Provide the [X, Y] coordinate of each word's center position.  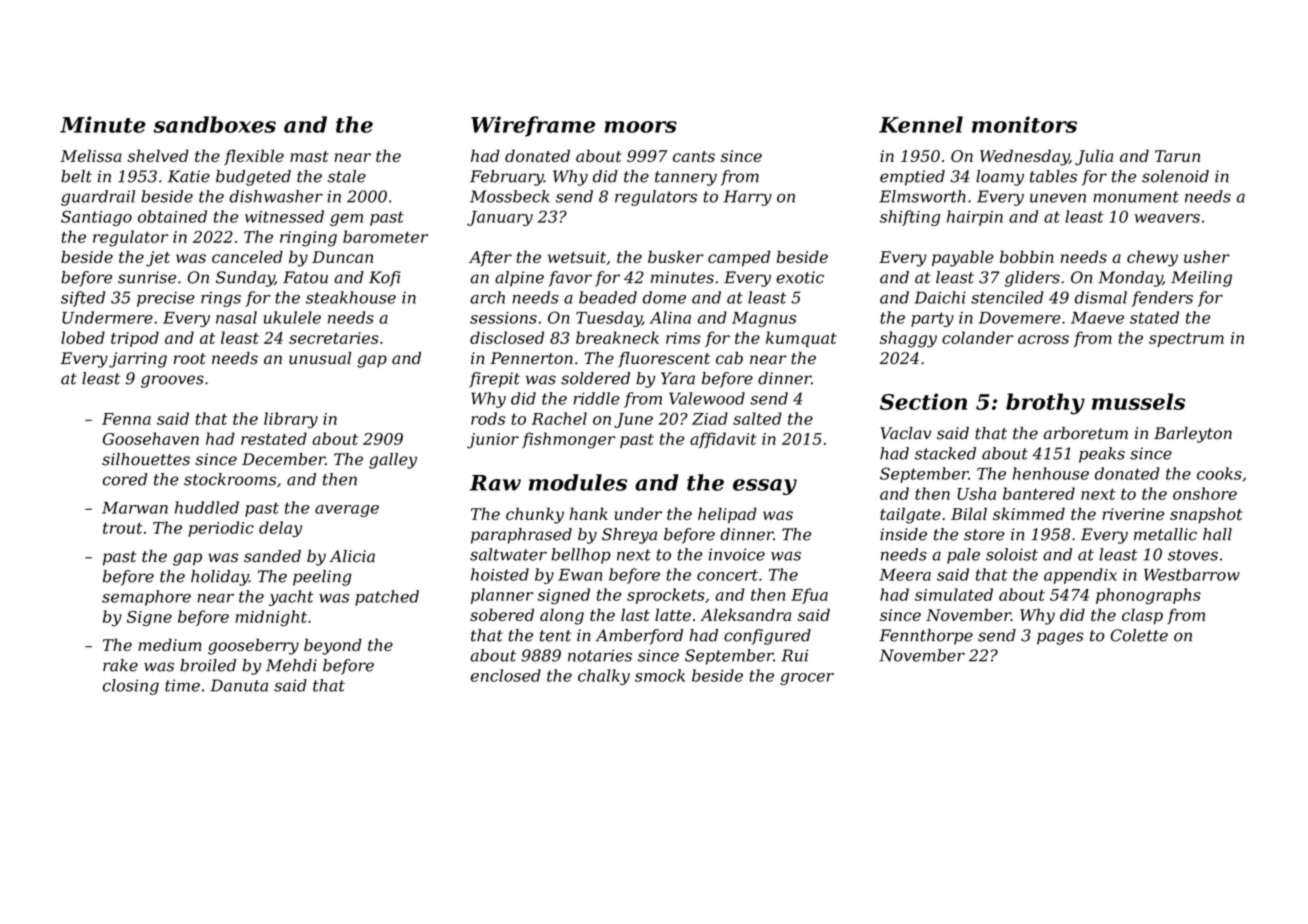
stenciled [1007, 297]
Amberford [639, 637]
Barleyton [1193, 435]
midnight [271, 618]
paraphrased [521, 536]
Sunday [245, 279]
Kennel [921, 124]
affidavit [723, 440]
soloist [1012, 554]
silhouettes [146, 459]
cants [694, 156]
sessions [503, 318]
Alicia [352, 556]
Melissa [91, 155]
